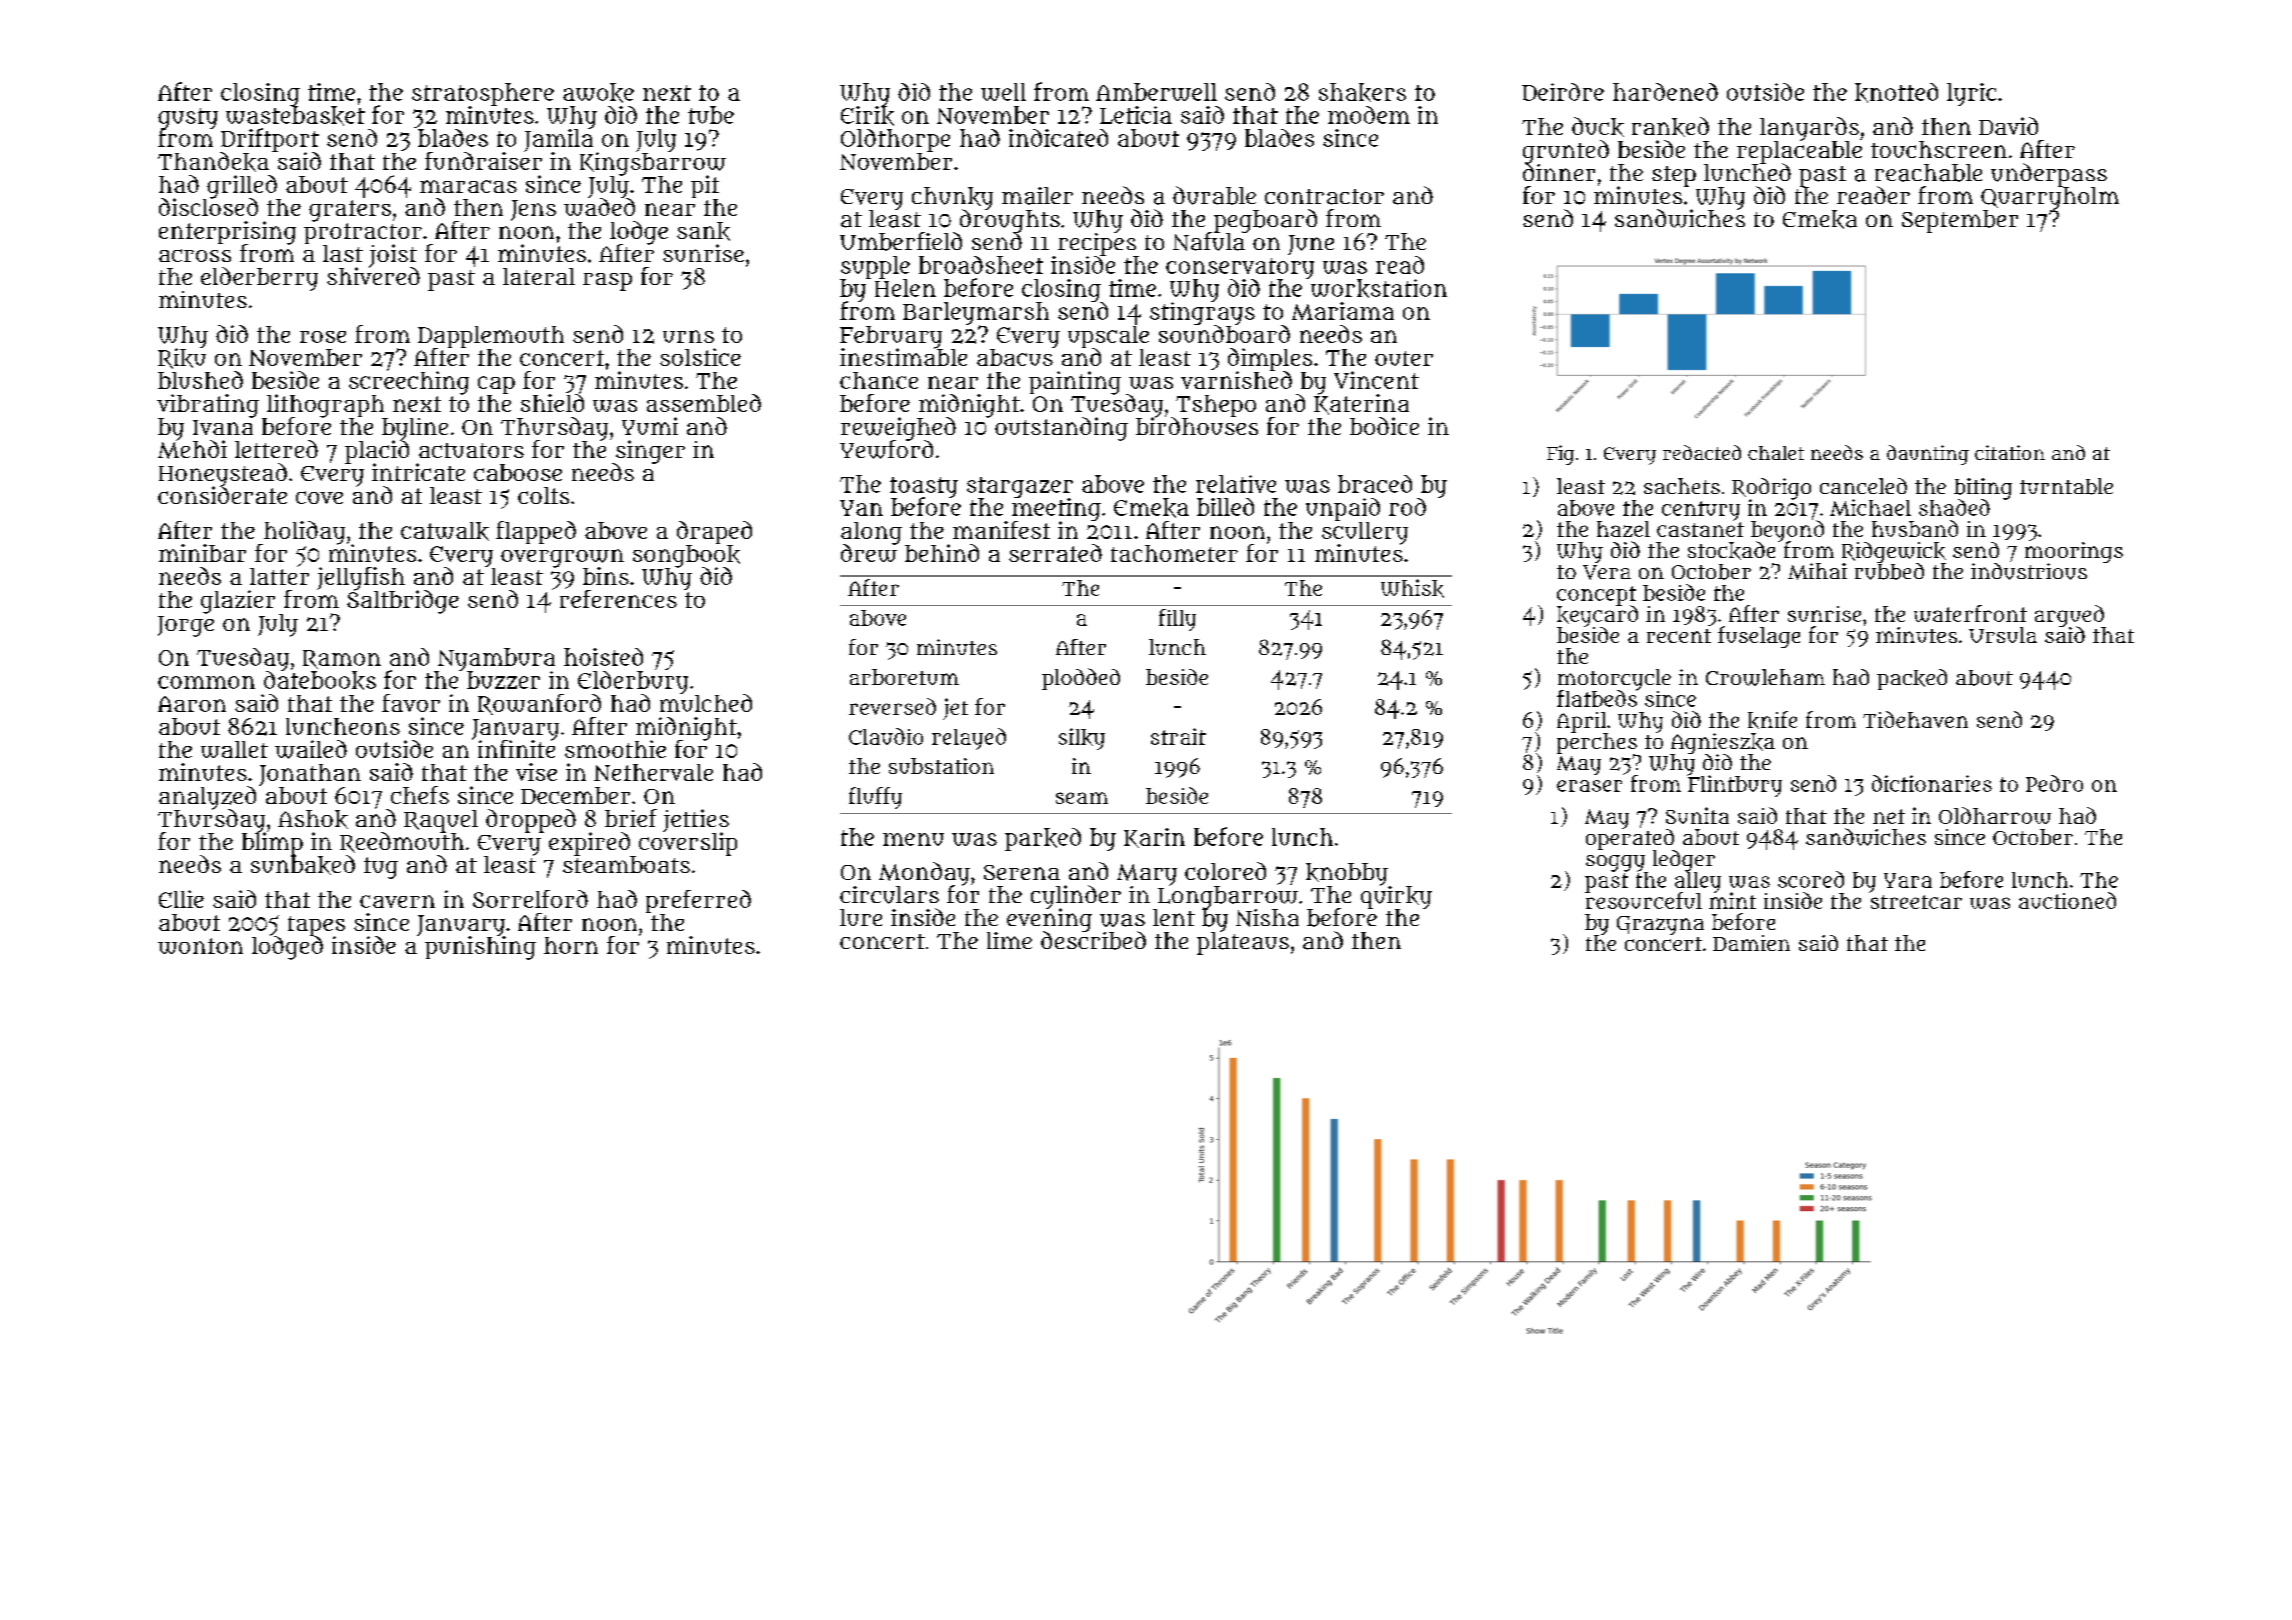 The height and width of the screenshot is (1620, 2292). What do you see at coordinates (631, 818) in the screenshot?
I see `brief` at bounding box center [631, 818].
